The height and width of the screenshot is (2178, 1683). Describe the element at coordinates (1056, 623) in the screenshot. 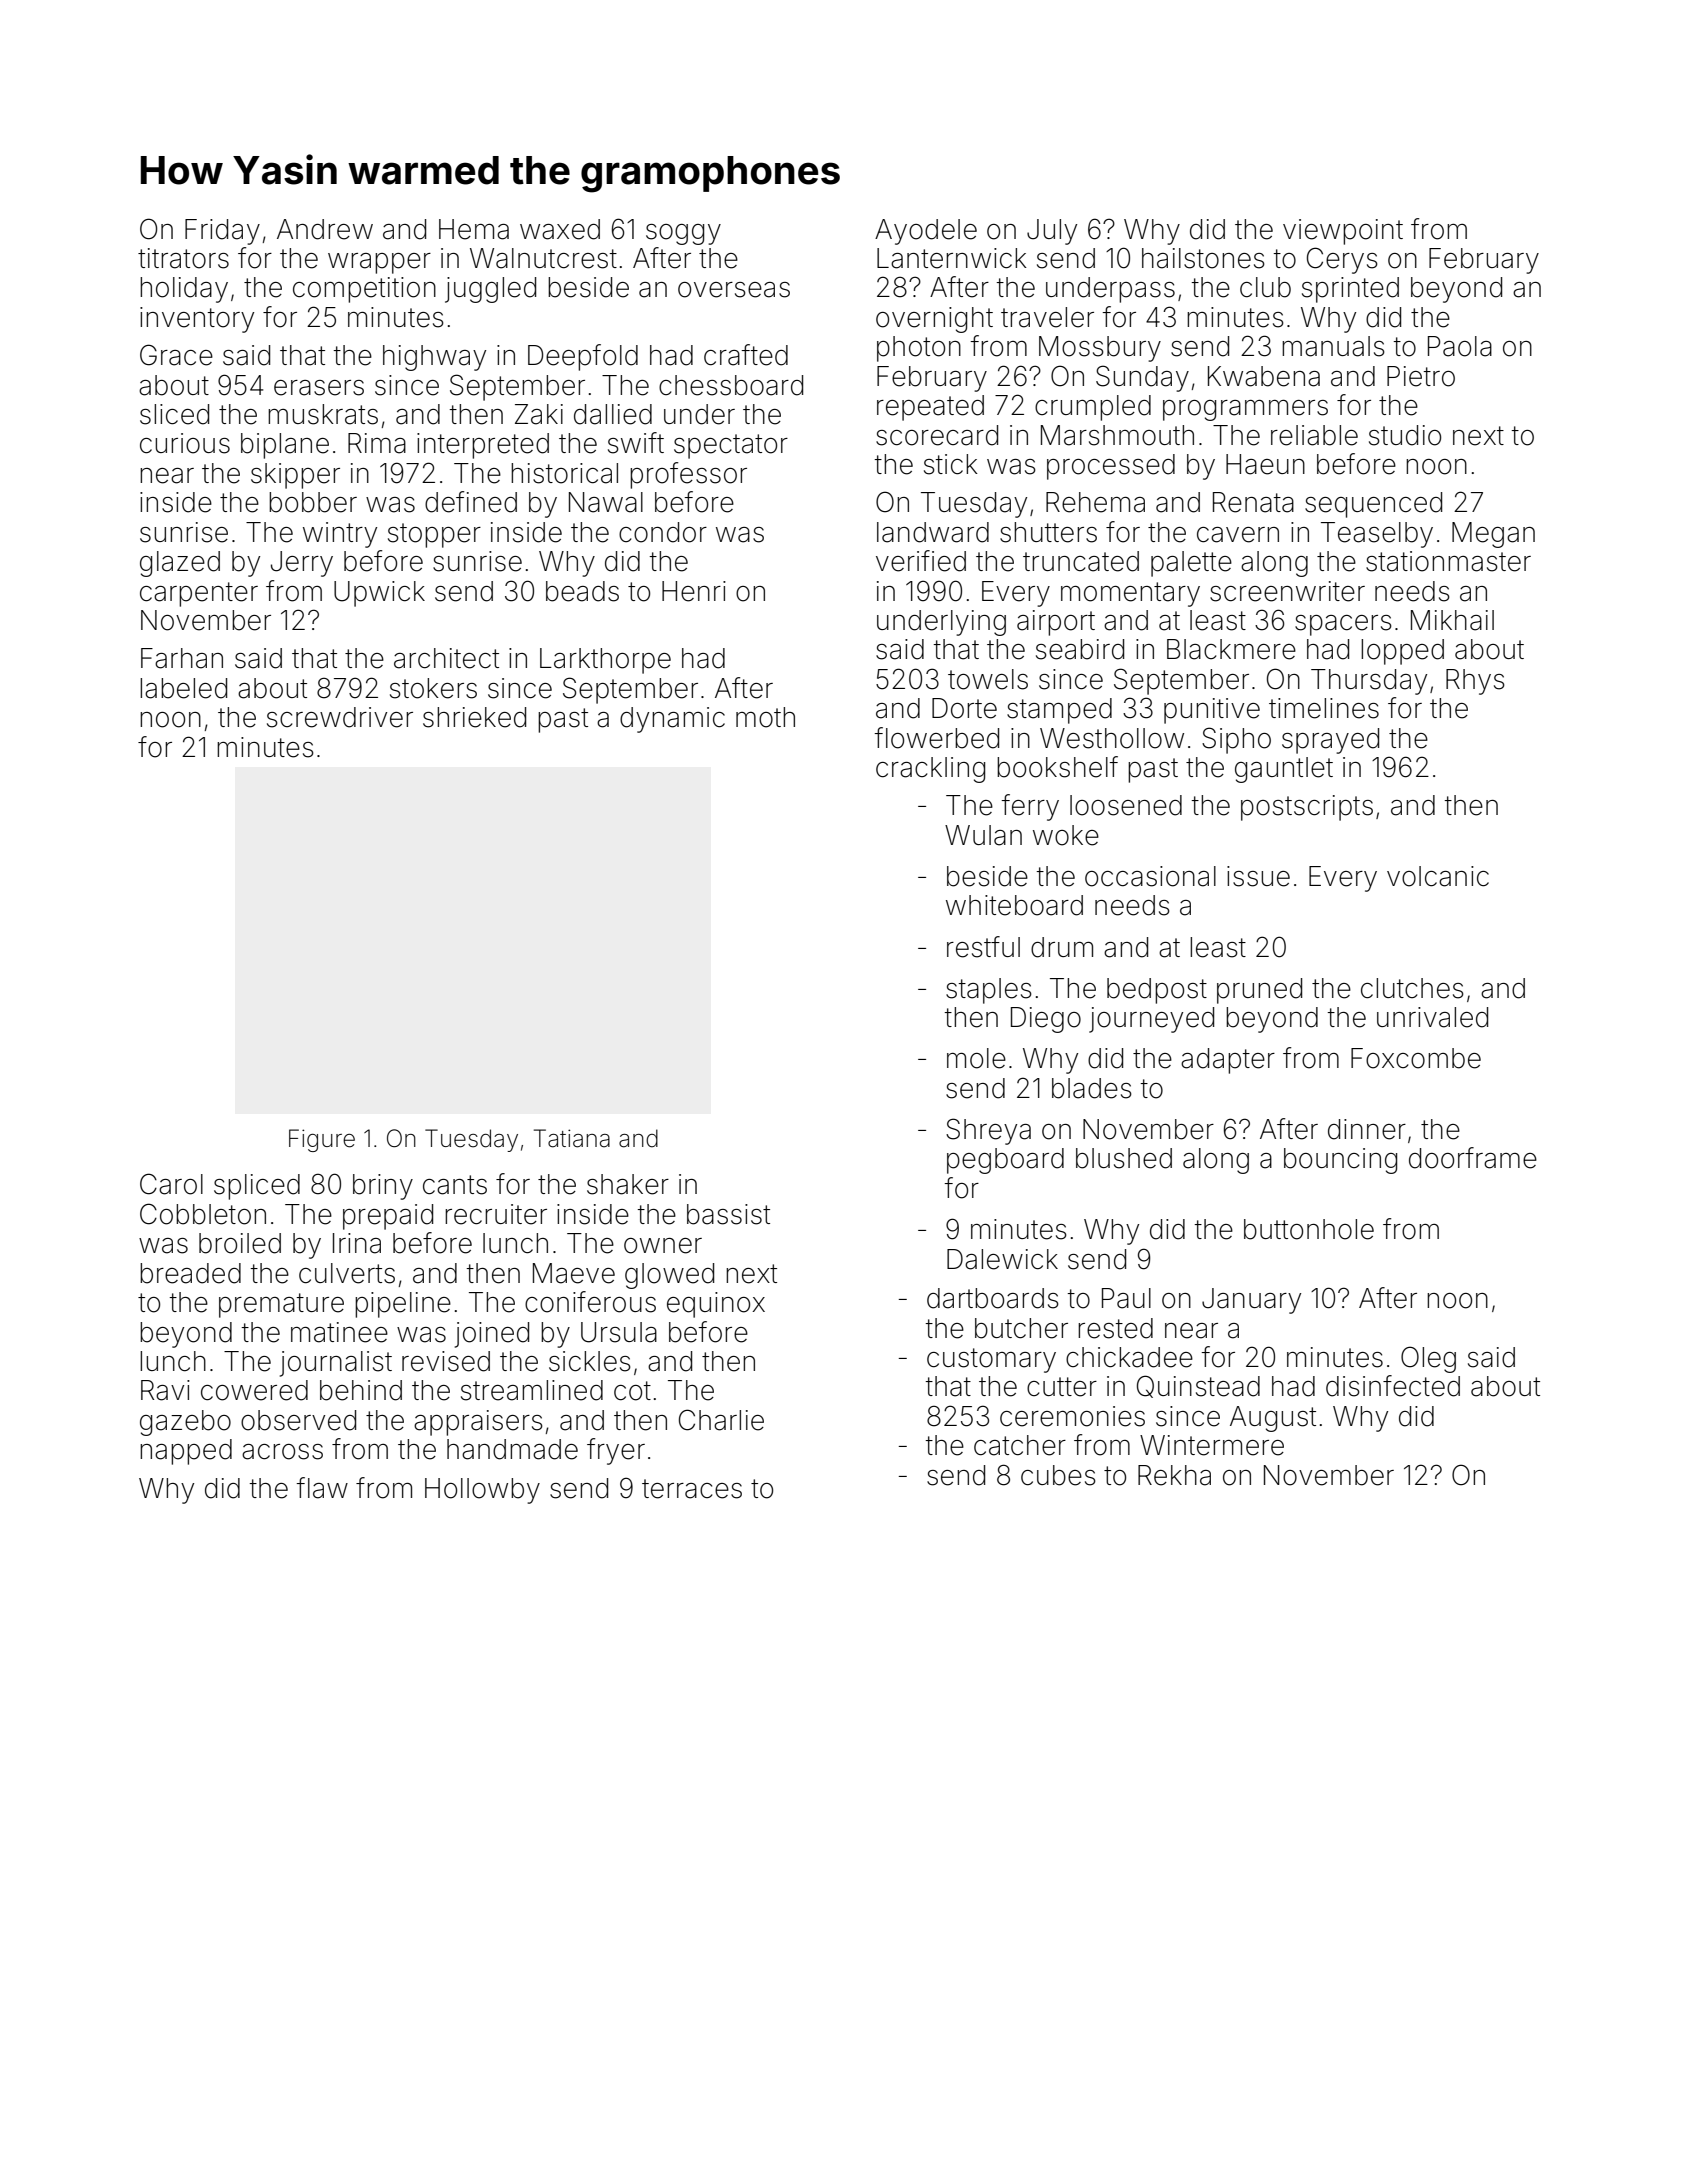

I see `airport` at that location.
